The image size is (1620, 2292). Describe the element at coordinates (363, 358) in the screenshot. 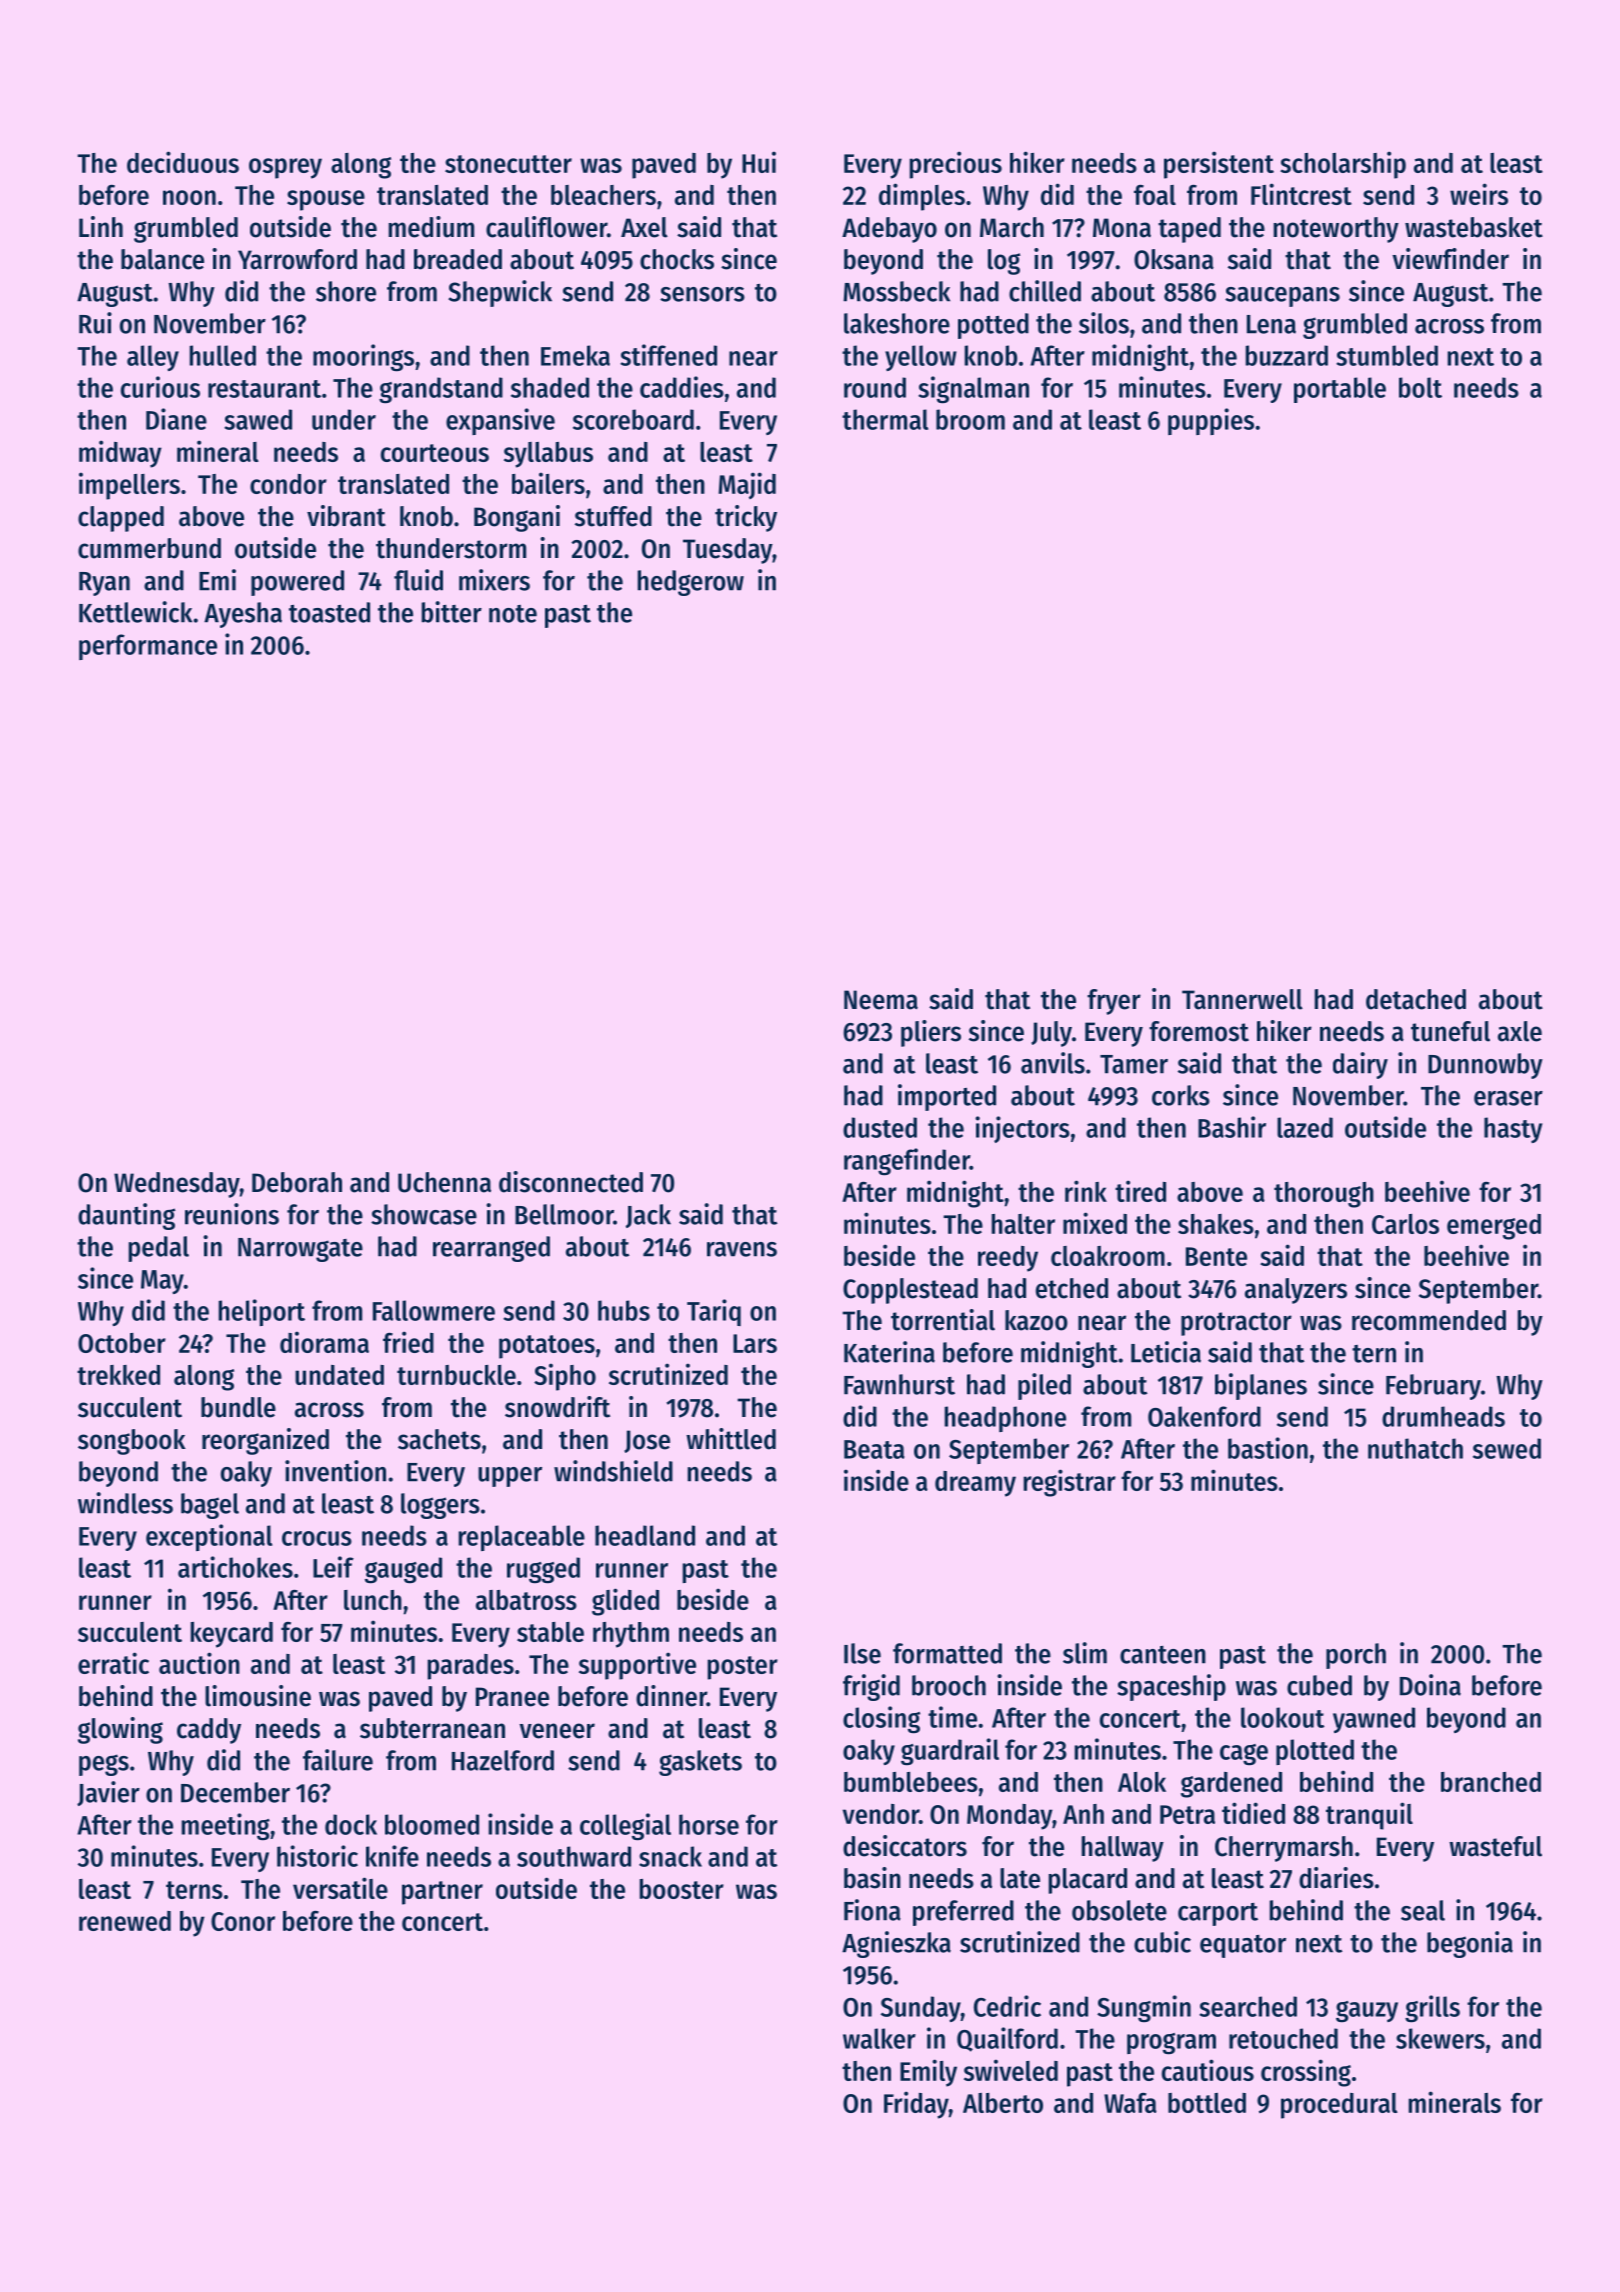

I see `moorings` at that location.
